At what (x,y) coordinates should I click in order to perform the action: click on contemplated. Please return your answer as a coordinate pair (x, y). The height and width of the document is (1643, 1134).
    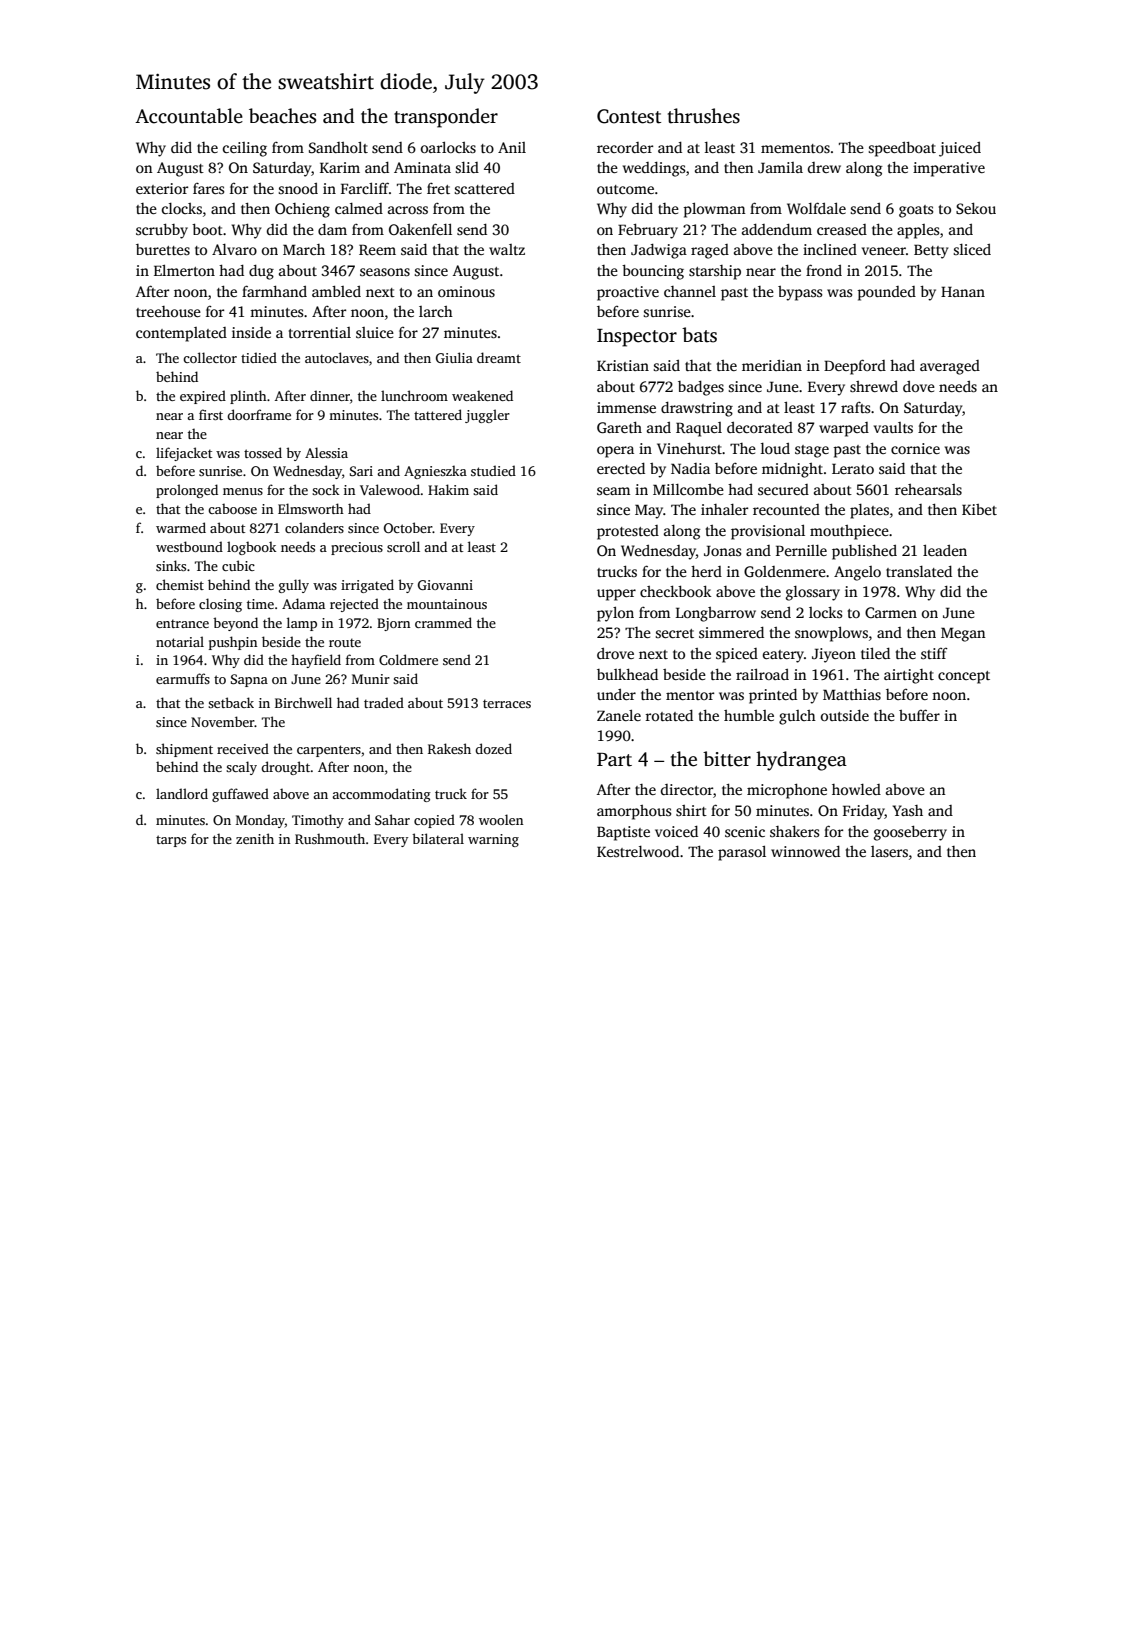
    Looking at the image, I should click on (181, 334).
